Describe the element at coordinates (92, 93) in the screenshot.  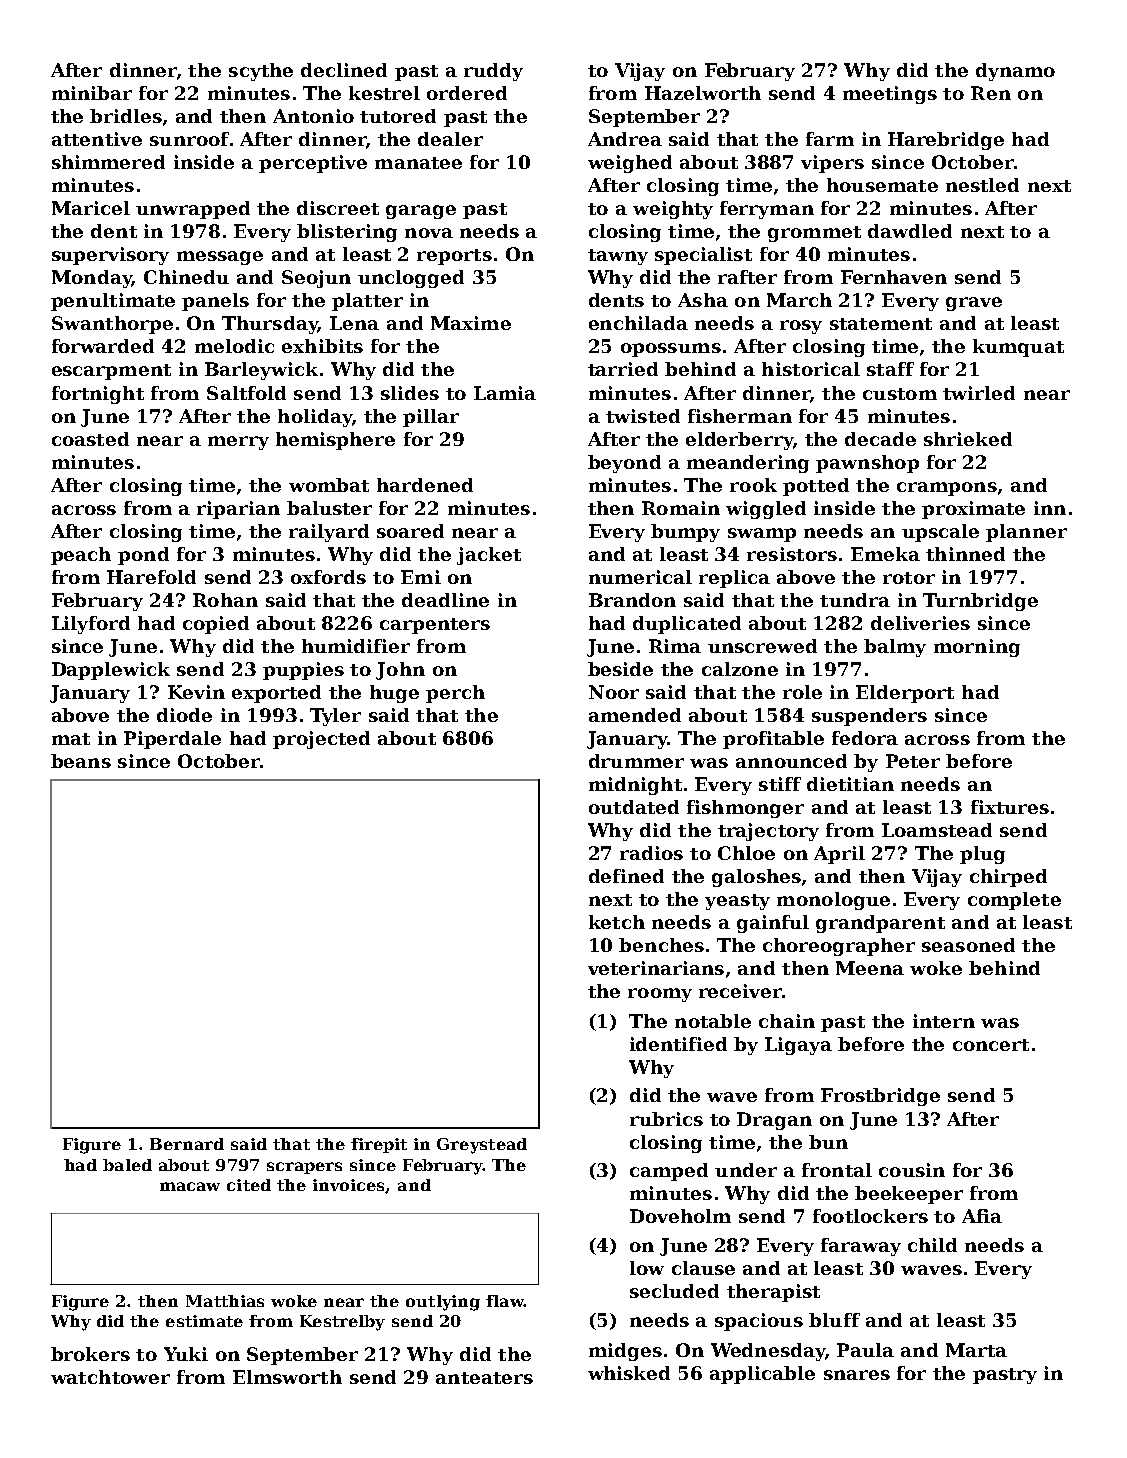
I see `minibar` at that location.
